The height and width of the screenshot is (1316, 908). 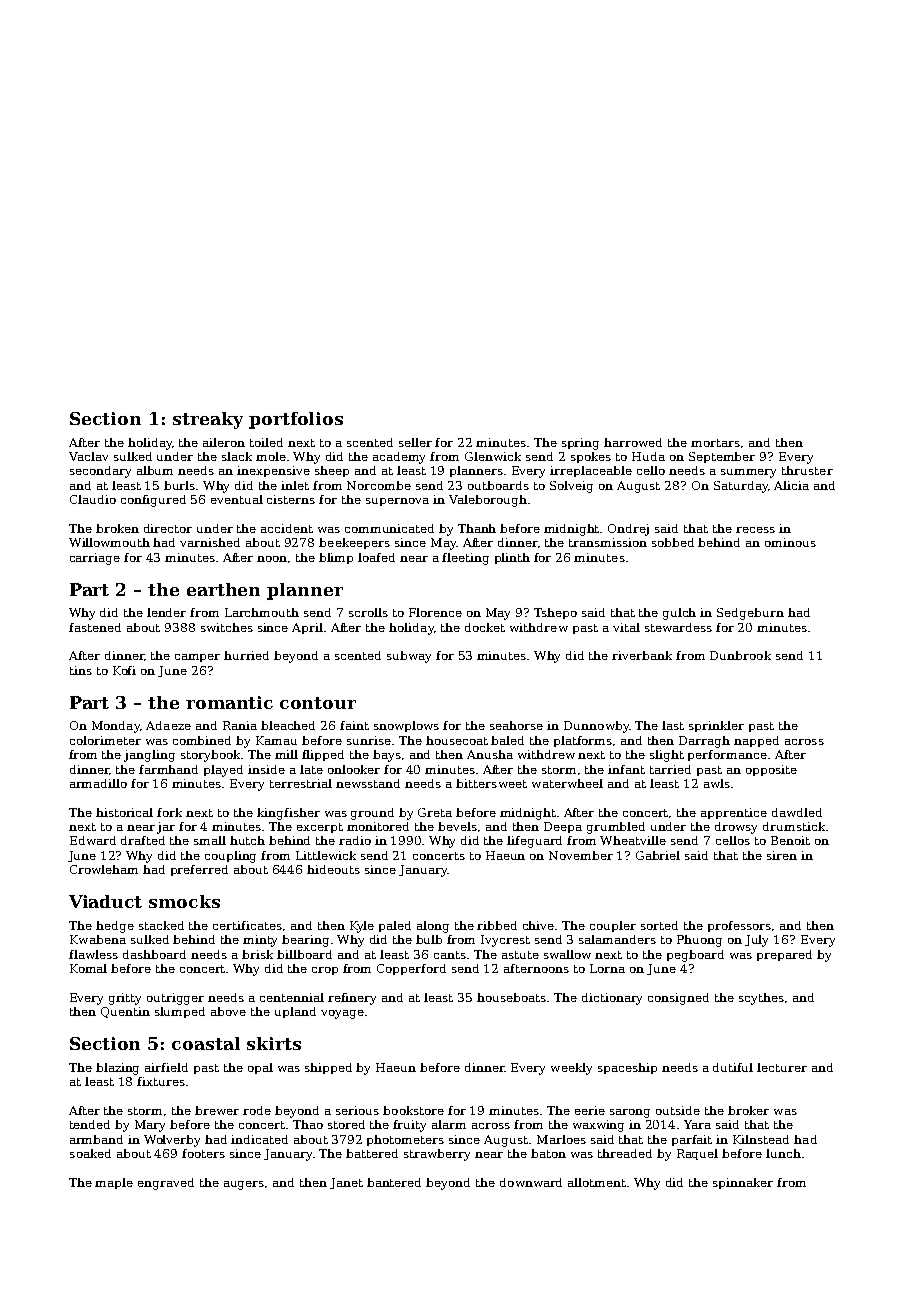 I want to click on cants, so click(x=450, y=955).
